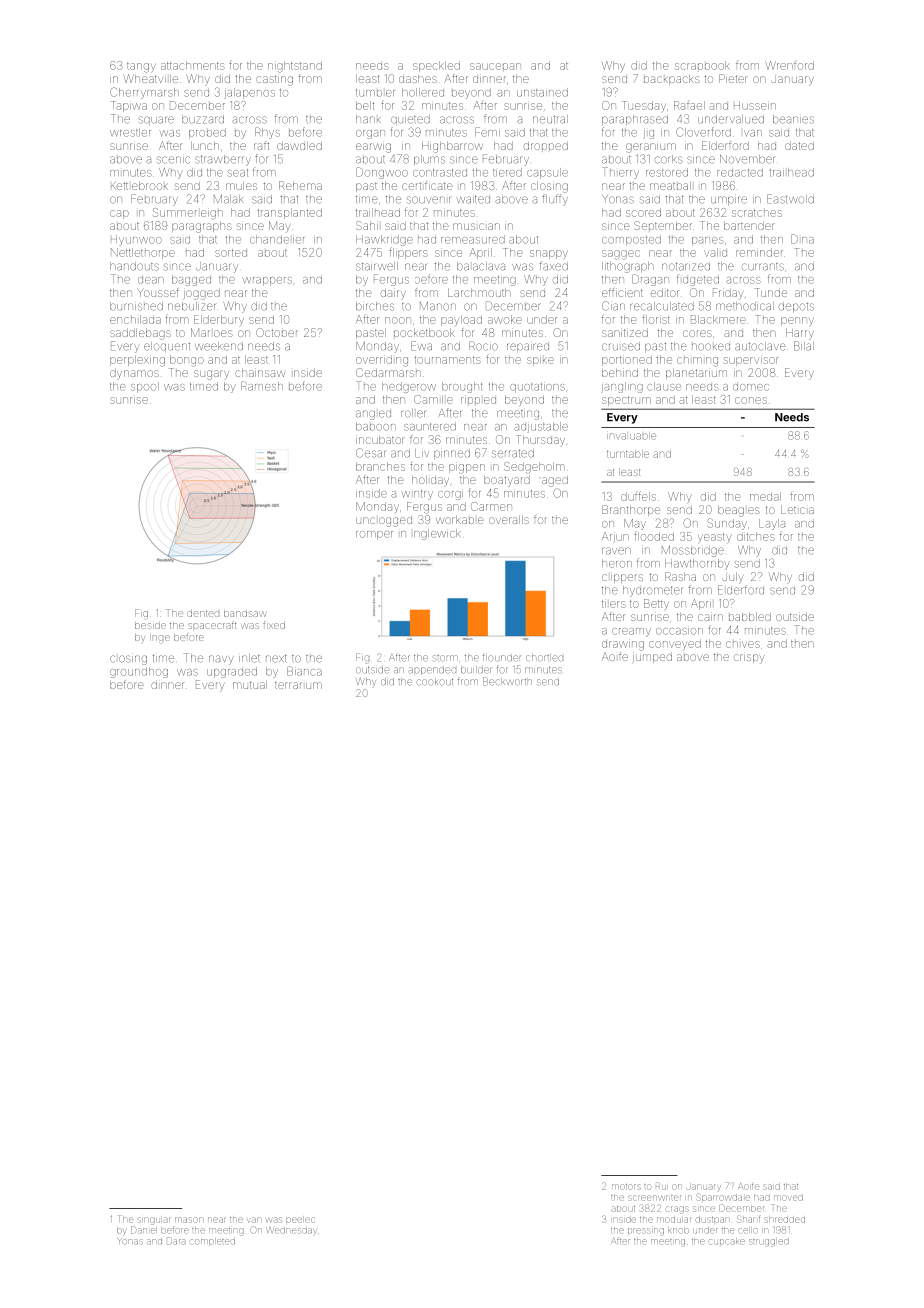 The height and width of the page is (1308, 924). I want to click on backpacks, so click(672, 80).
